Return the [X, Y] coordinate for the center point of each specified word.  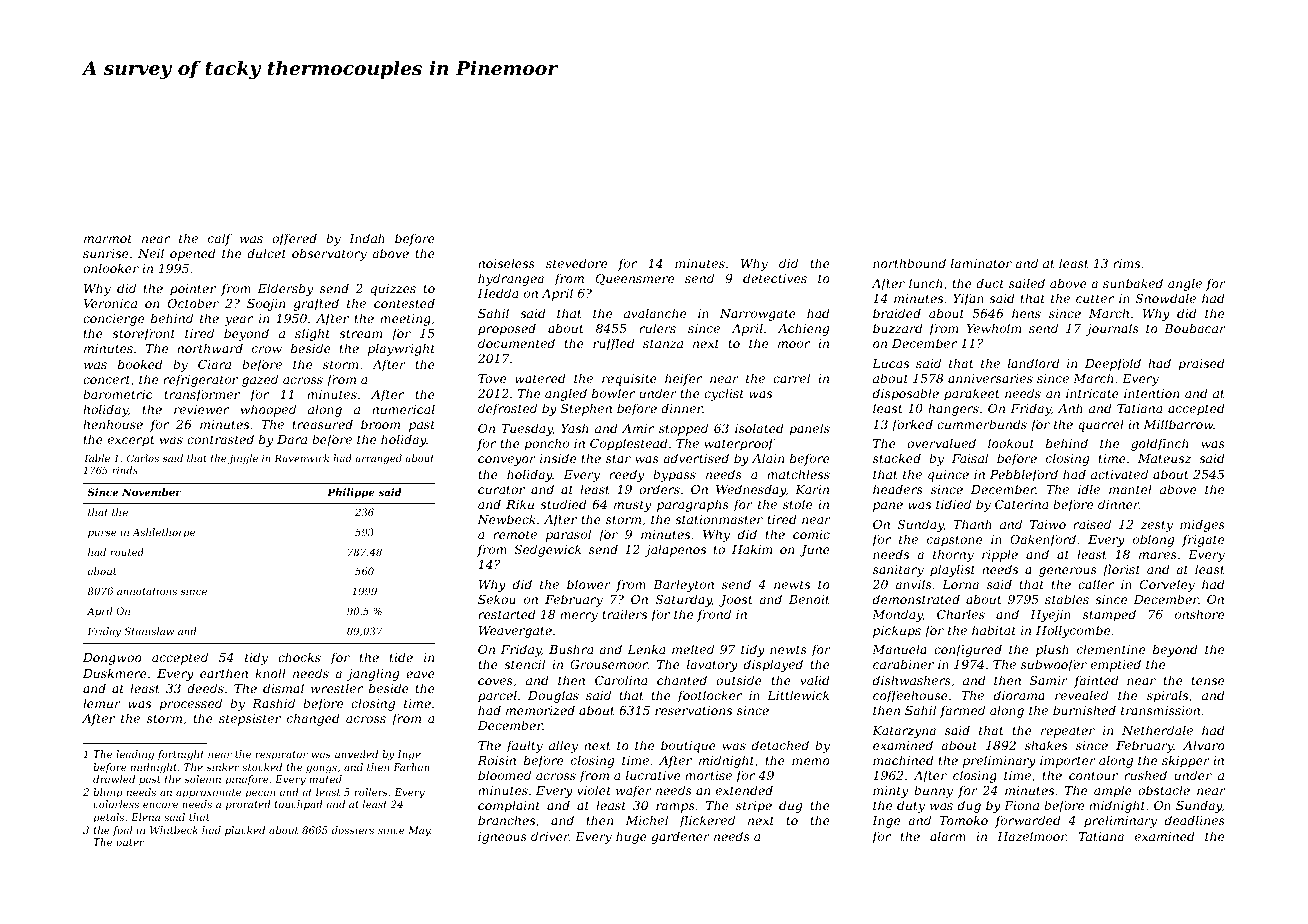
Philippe [351, 493]
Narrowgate [758, 315]
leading [135, 755]
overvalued [941, 443]
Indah [367, 238]
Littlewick [798, 695]
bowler [613, 393]
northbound [909, 263]
